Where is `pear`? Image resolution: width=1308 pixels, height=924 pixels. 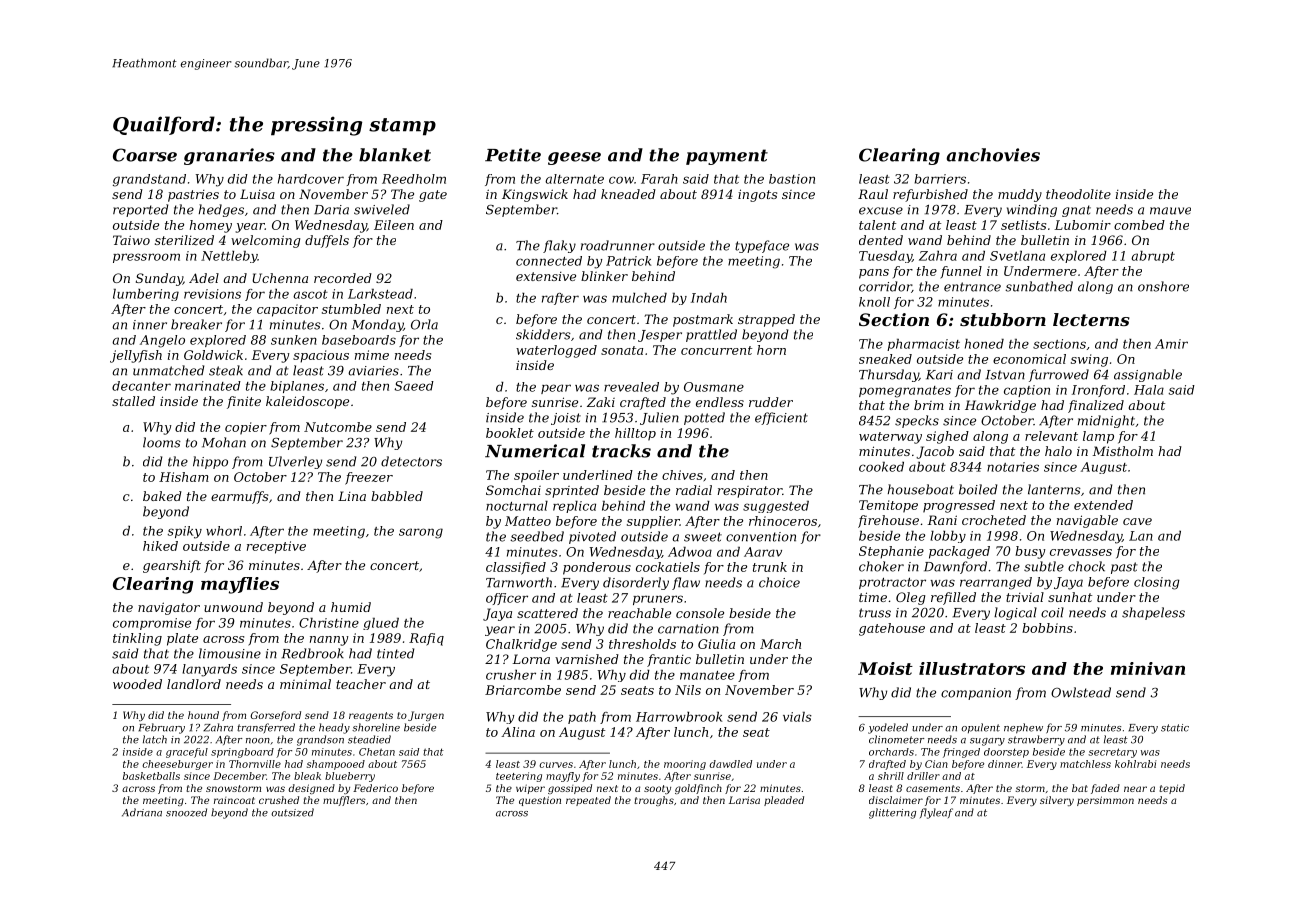 pear is located at coordinates (556, 389).
